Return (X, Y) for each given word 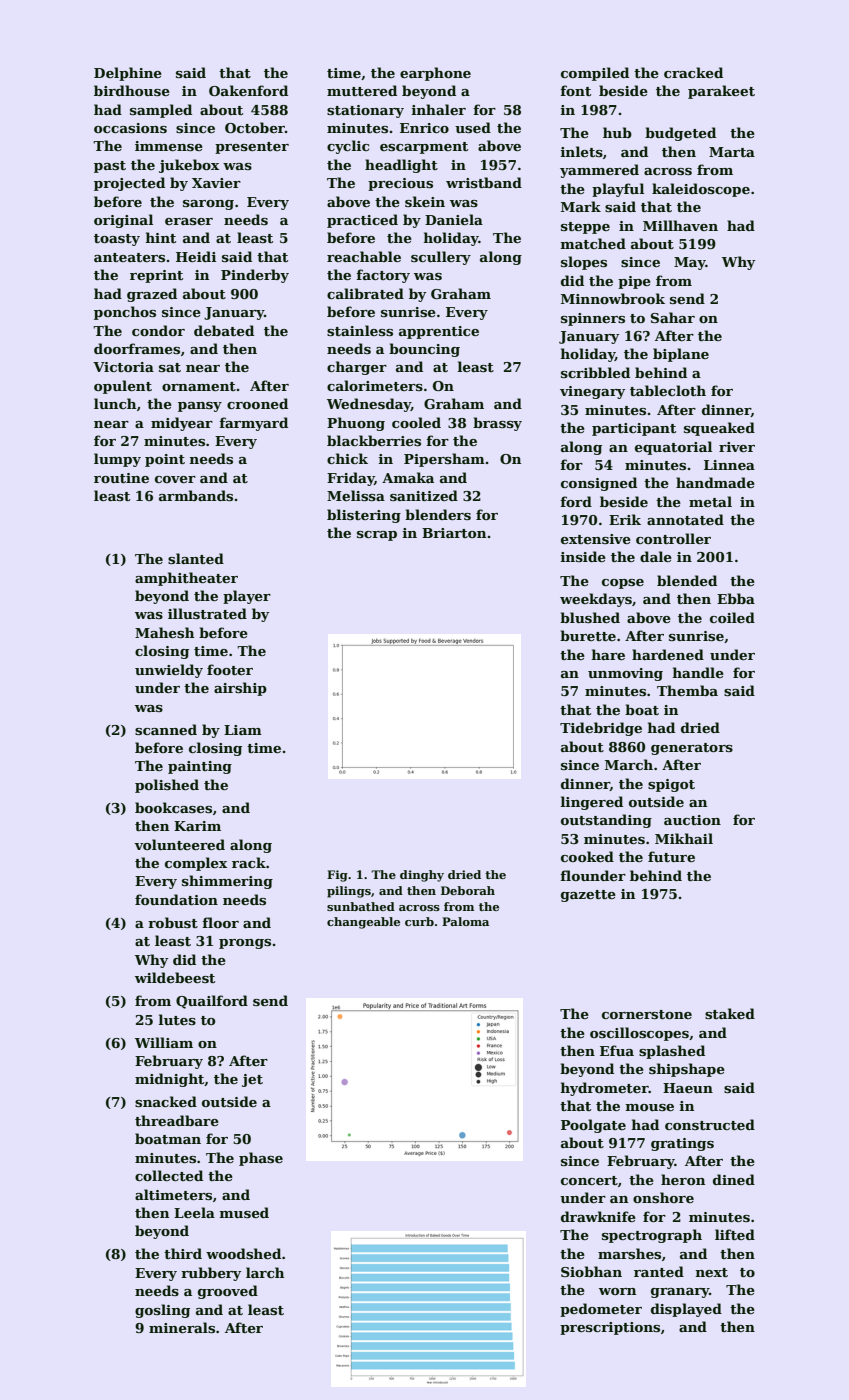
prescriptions (610, 1328)
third (183, 1253)
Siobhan (591, 1271)
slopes (584, 263)
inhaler (439, 109)
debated (224, 330)
